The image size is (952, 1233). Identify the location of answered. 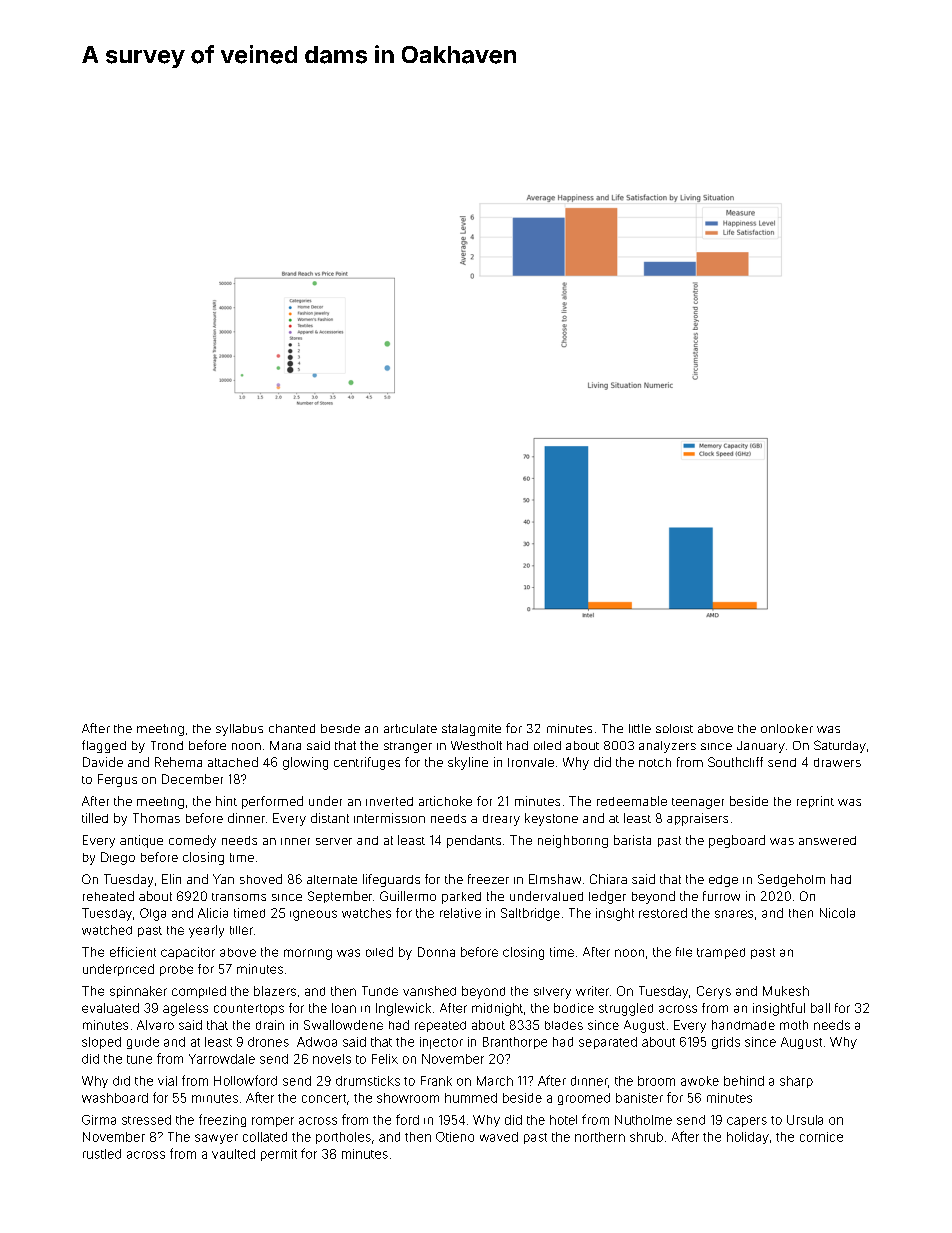
(827, 840).
